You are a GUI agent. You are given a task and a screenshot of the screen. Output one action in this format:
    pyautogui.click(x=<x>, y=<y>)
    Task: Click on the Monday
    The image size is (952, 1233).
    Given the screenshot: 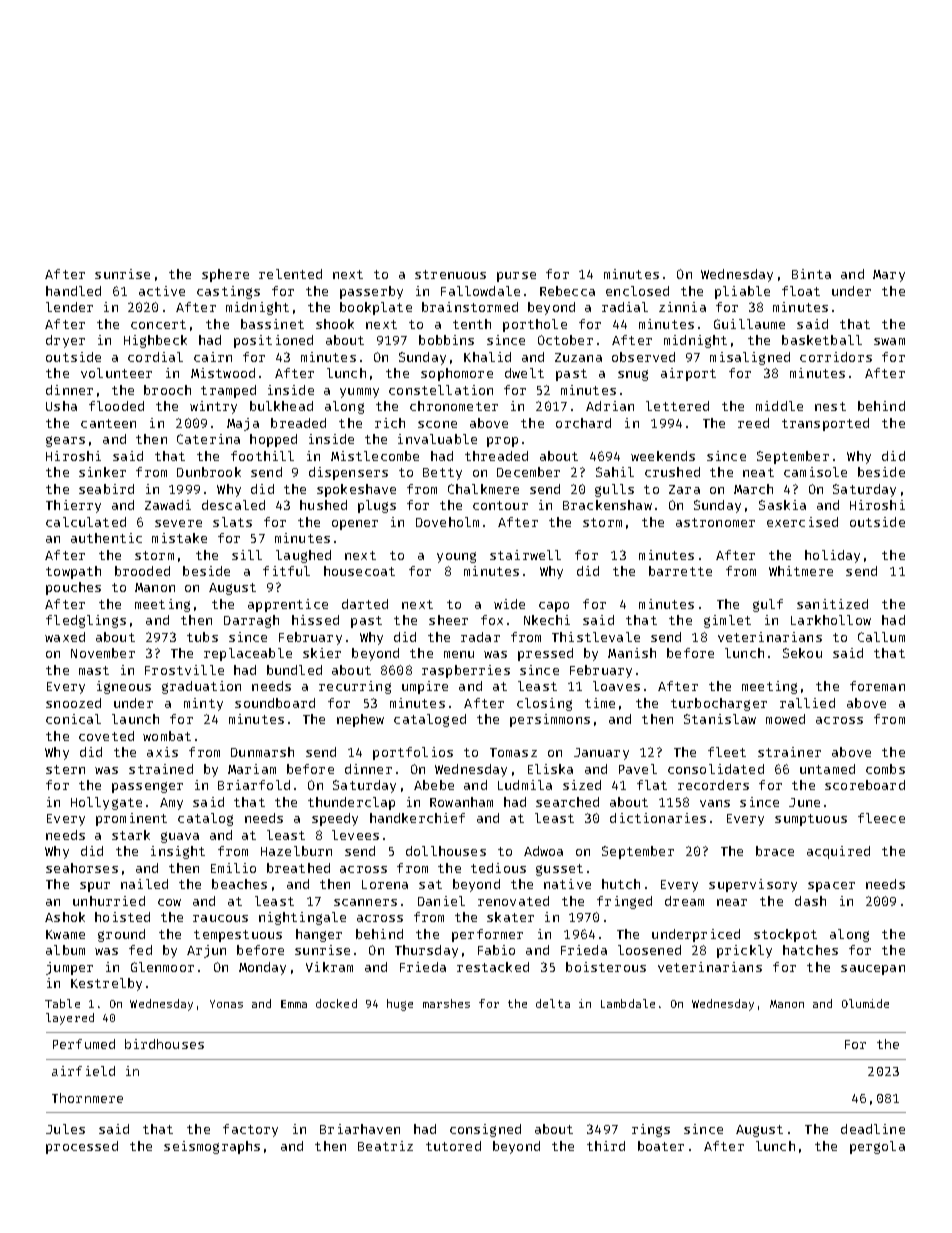 What is the action you would take?
    pyautogui.click(x=262, y=968)
